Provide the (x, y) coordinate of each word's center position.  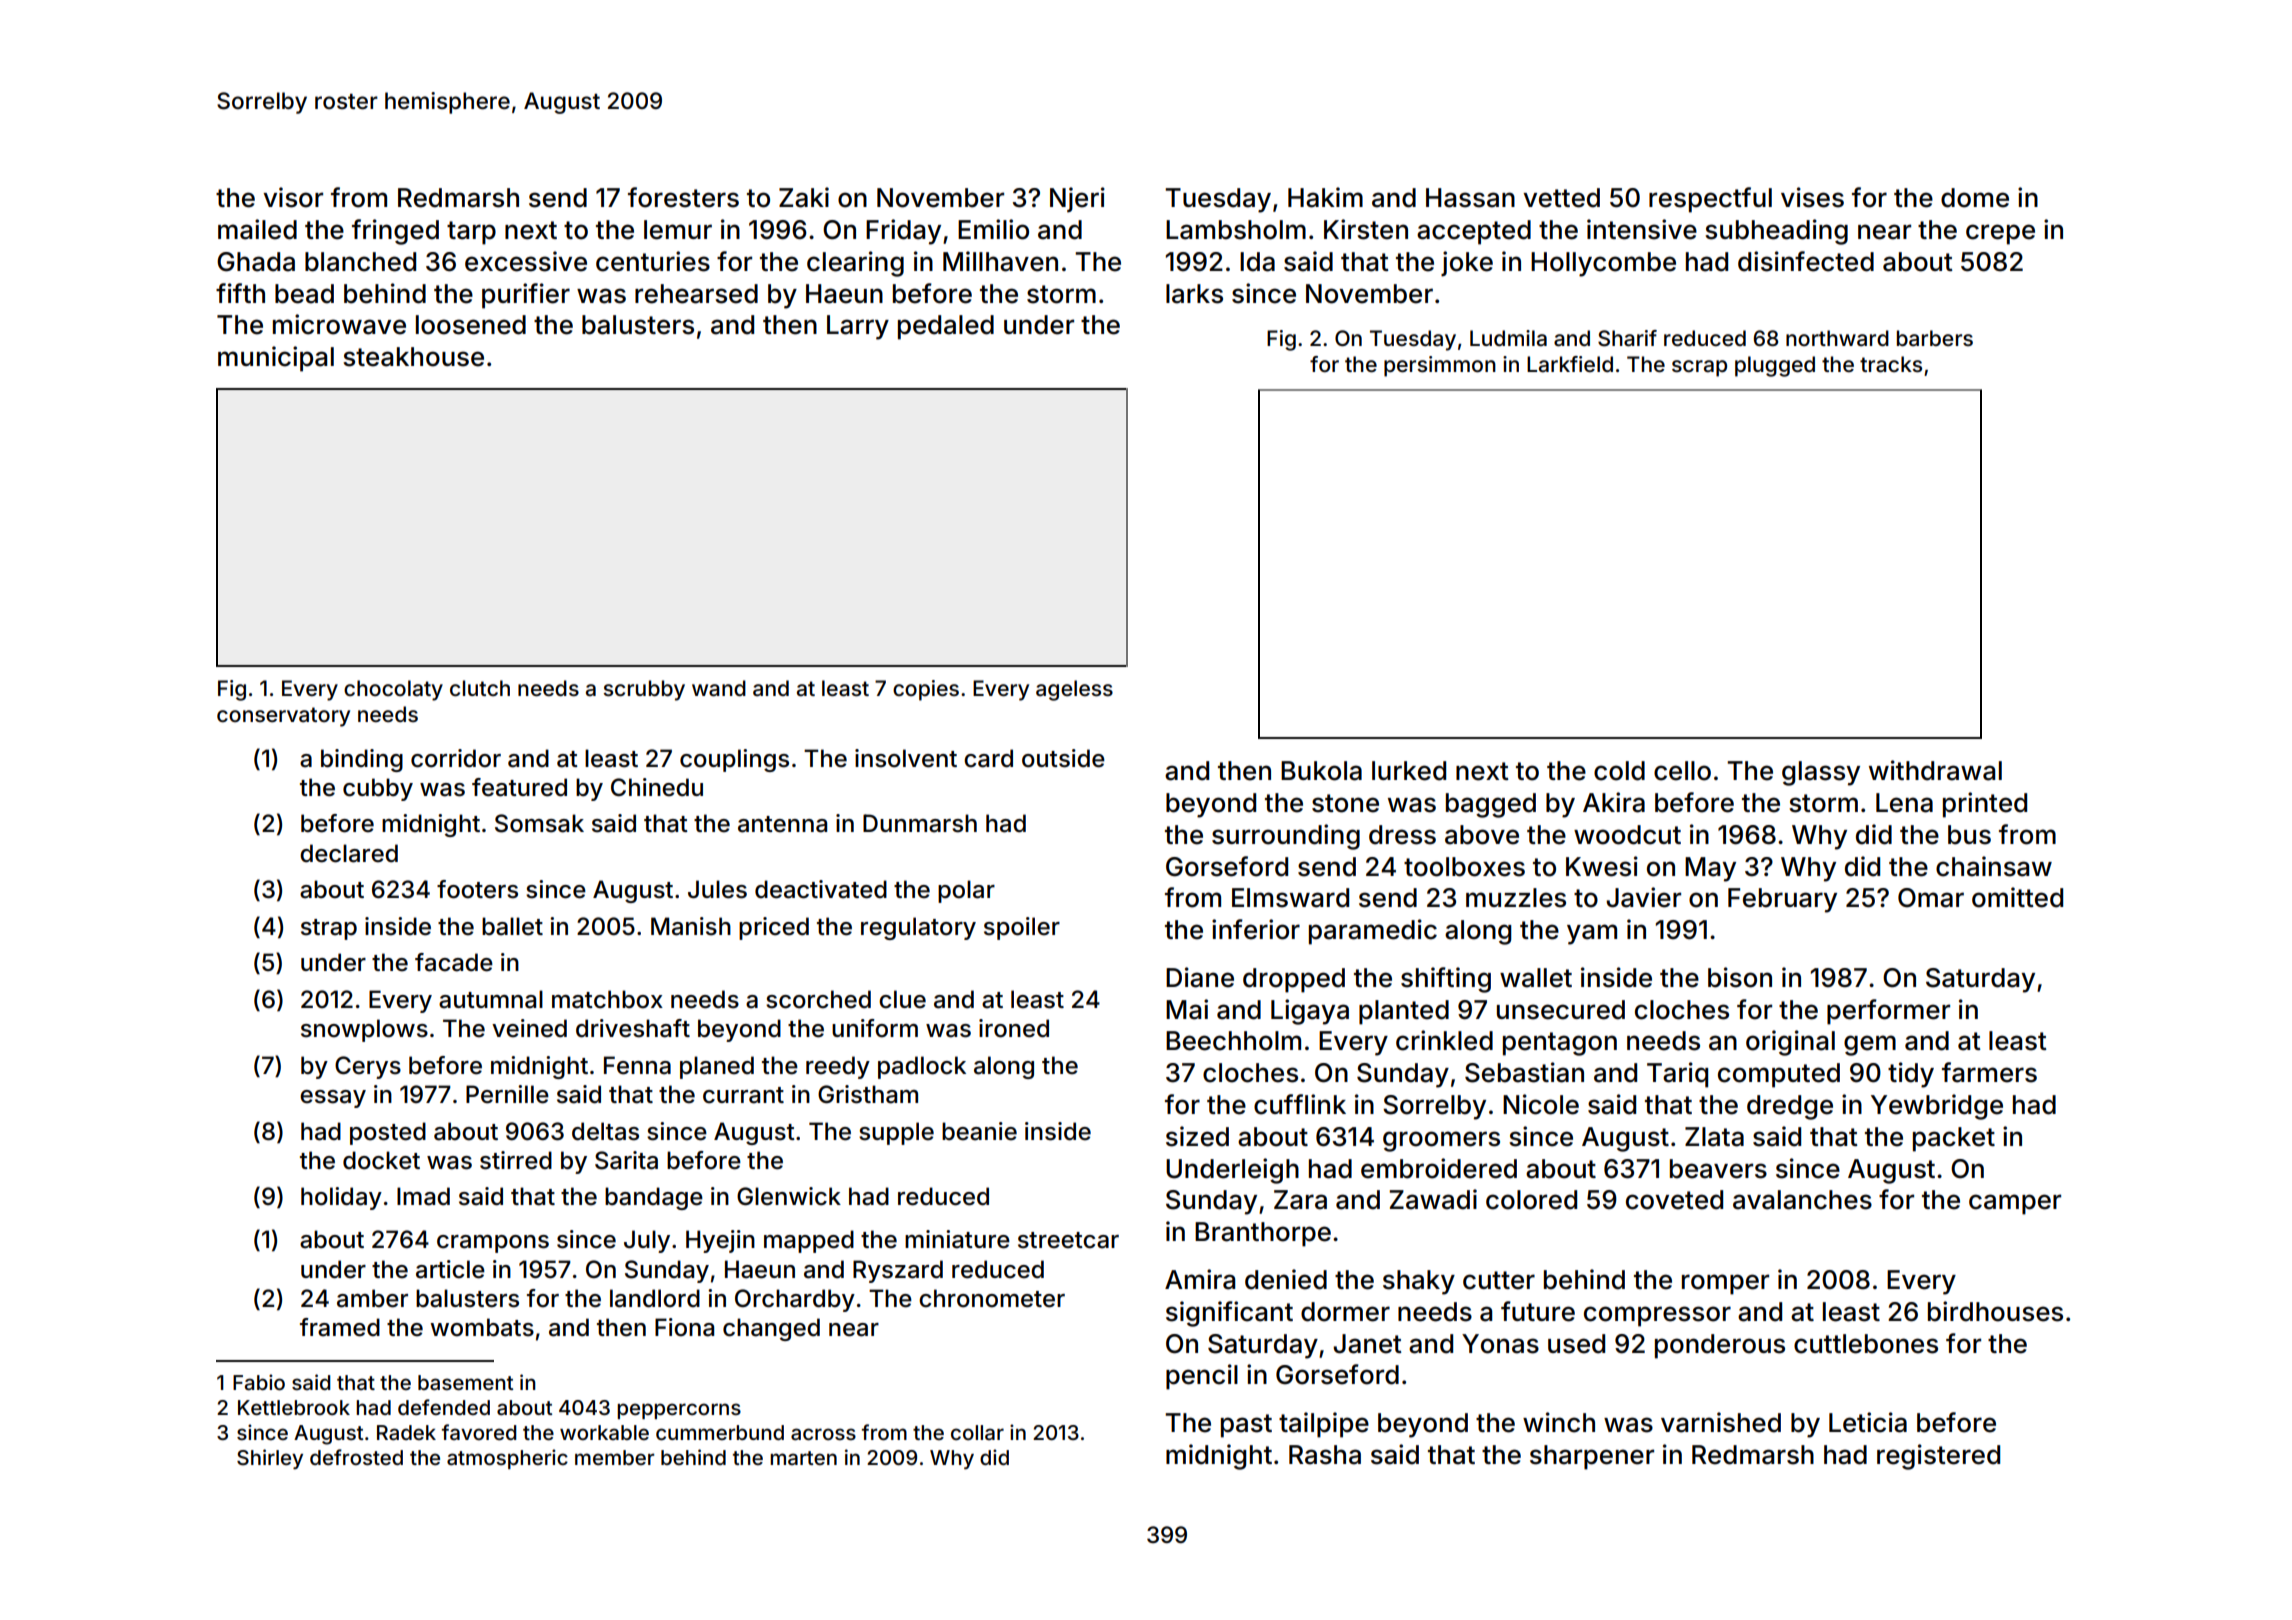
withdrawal (1935, 770)
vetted (1561, 198)
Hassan (1470, 198)
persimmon (1440, 366)
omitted (2017, 897)
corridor (456, 758)
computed (1779, 1075)
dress (1402, 835)
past (1246, 1426)
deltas (605, 1131)
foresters (683, 197)
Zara (1300, 1200)
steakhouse (413, 357)
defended (444, 1407)
